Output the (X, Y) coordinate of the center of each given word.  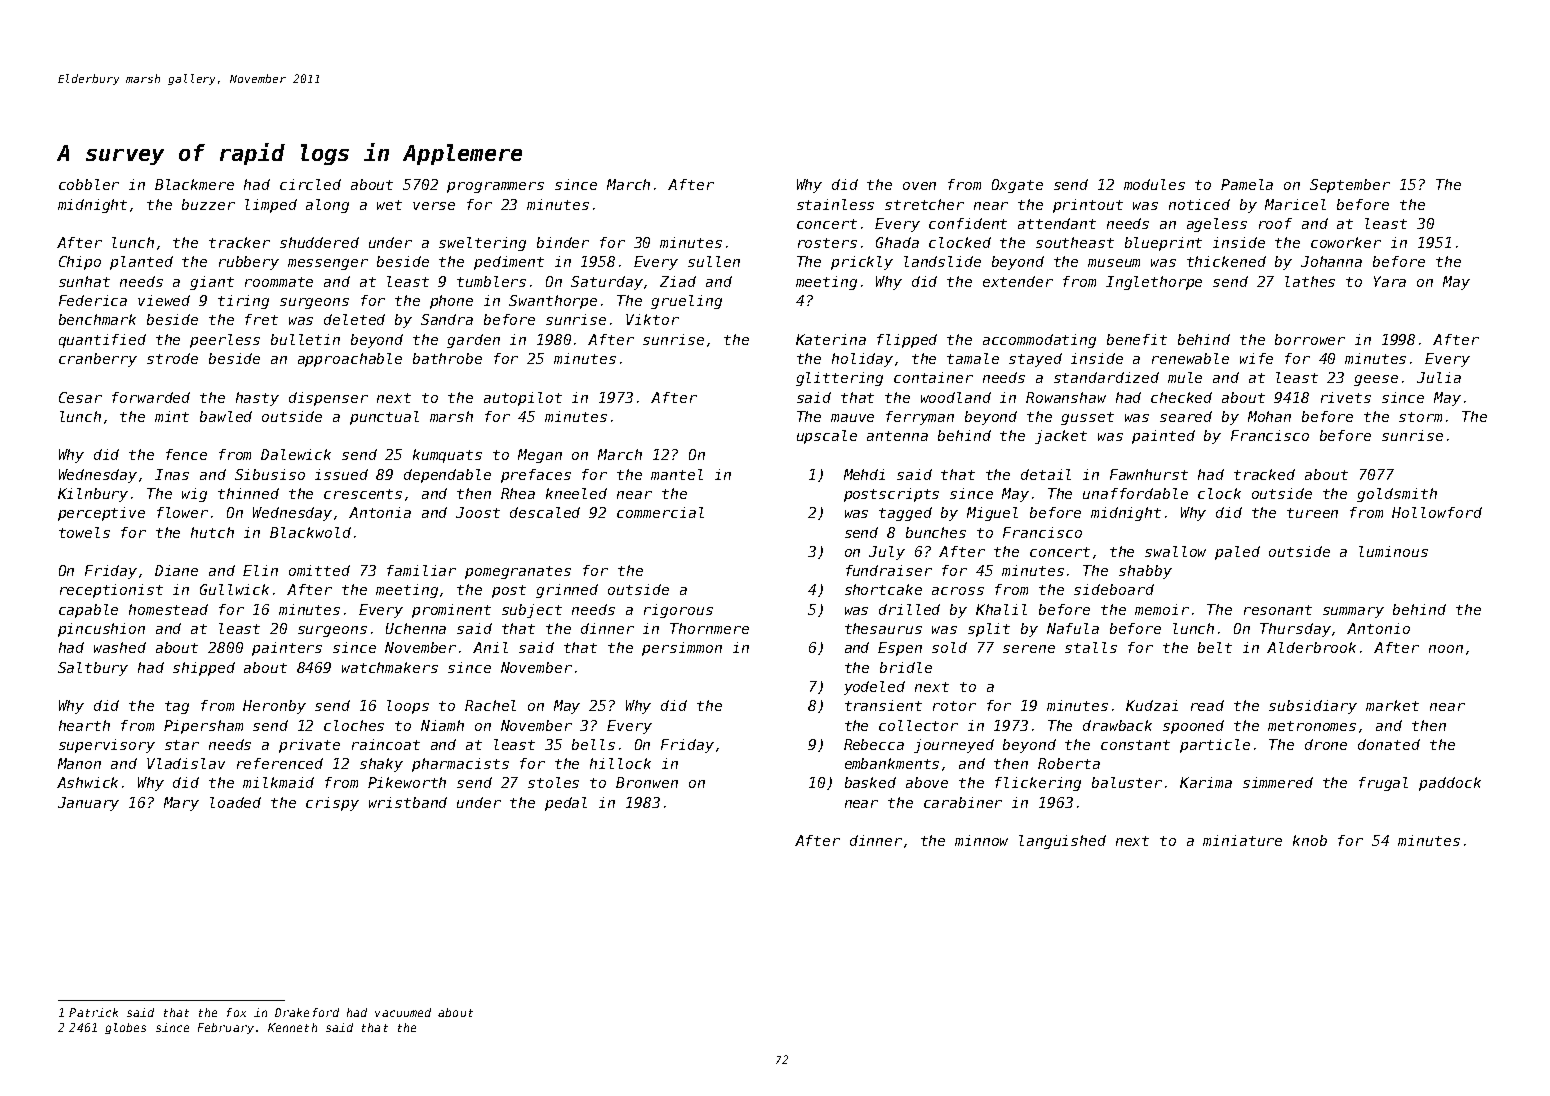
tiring (243, 302)
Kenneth (292, 1027)
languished (1062, 842)
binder (563, 242)
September (1350, 186)
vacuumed (403, 1012)
